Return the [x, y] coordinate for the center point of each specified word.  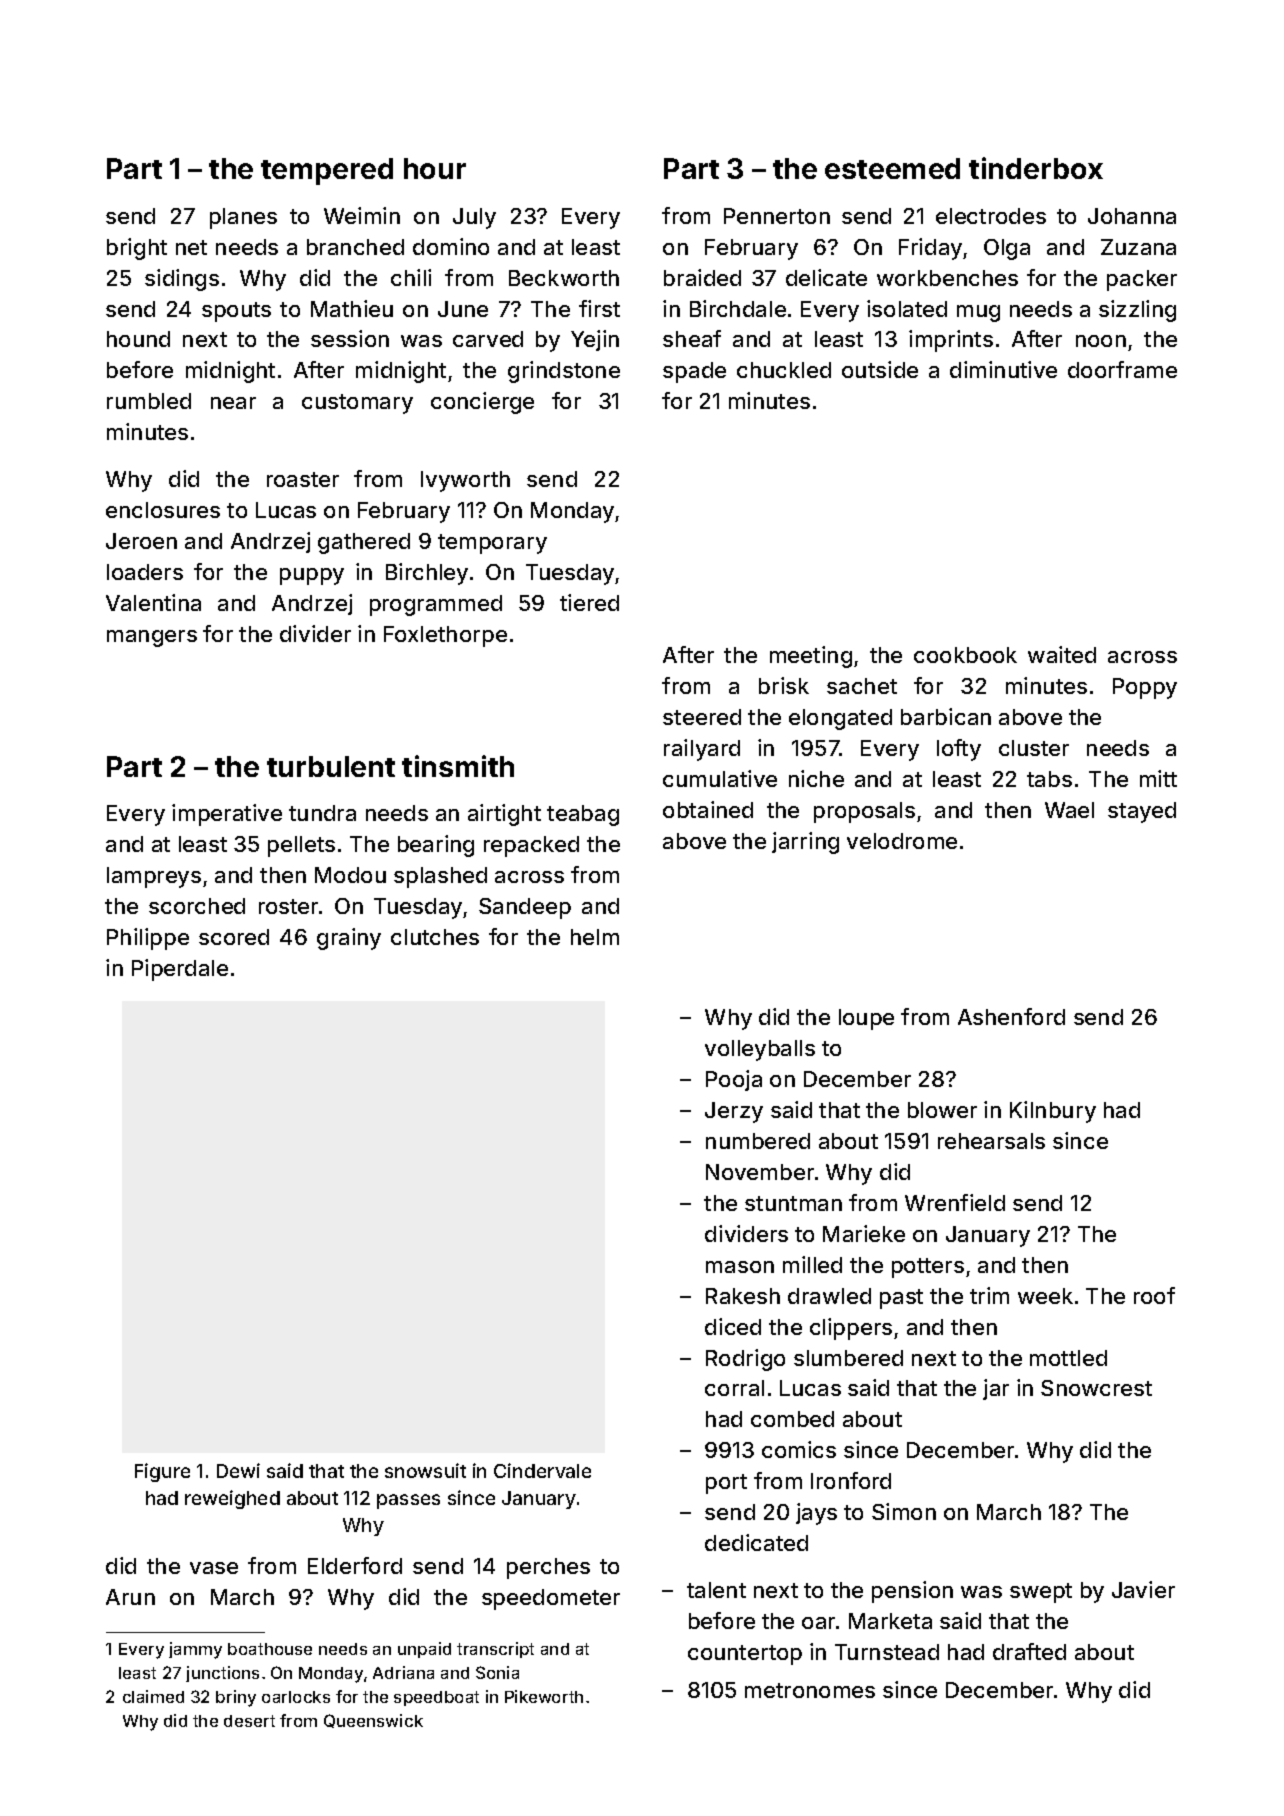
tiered [589, 602]
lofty [959, 750]
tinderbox [1036, 168]
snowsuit [425, 1470]
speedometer [551, 1599]
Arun [130, 1597]
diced [733, 1326]
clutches [435, 937]
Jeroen [141, 541]
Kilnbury [1053, 1112]
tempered [327, 171]
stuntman [793, 1203]
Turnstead [887, 1652]
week [1045, 1296]
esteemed [892, 168]
